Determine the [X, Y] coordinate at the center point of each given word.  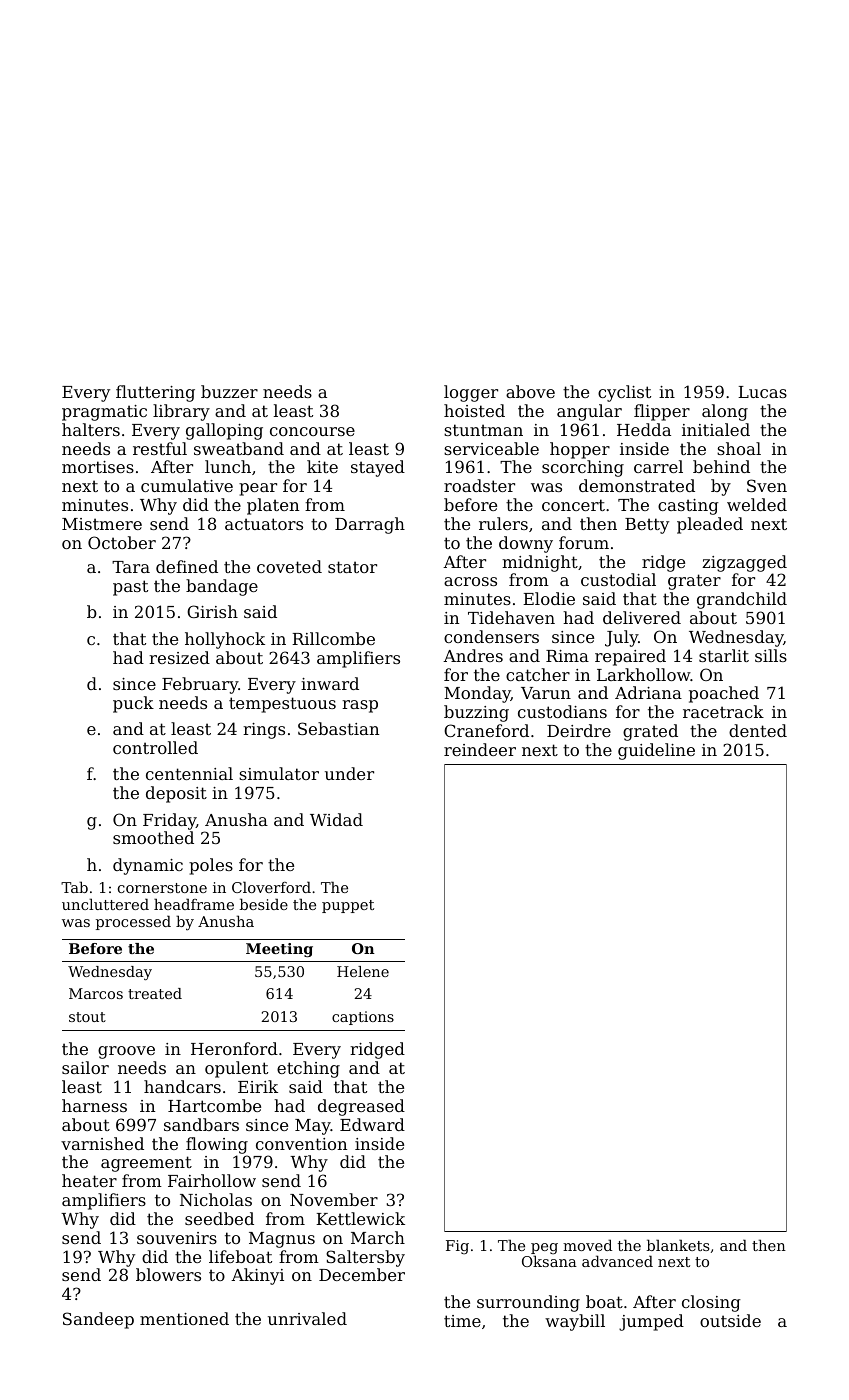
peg [544, 1249]
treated [155, 993]
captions [363, 1018]
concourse [312, 431]
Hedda [644, 429]
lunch [228, 466]
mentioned [184, 1318]
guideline [656, 751]
